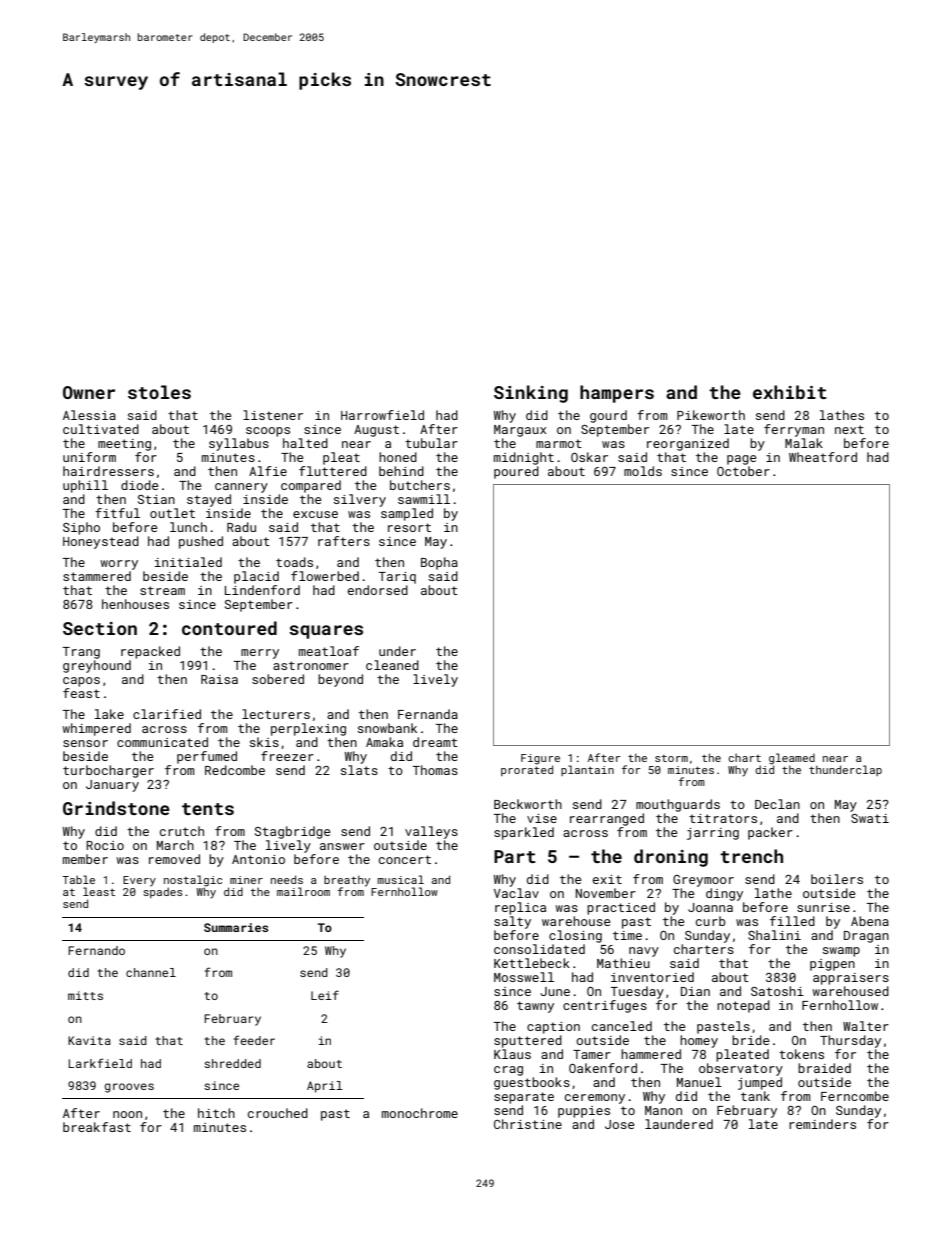 The height and width of the screenshot is (1233, 952). Describe the element at coordinates (532, 963) in the screenshot. I see `Kettlebeck` at that location.
